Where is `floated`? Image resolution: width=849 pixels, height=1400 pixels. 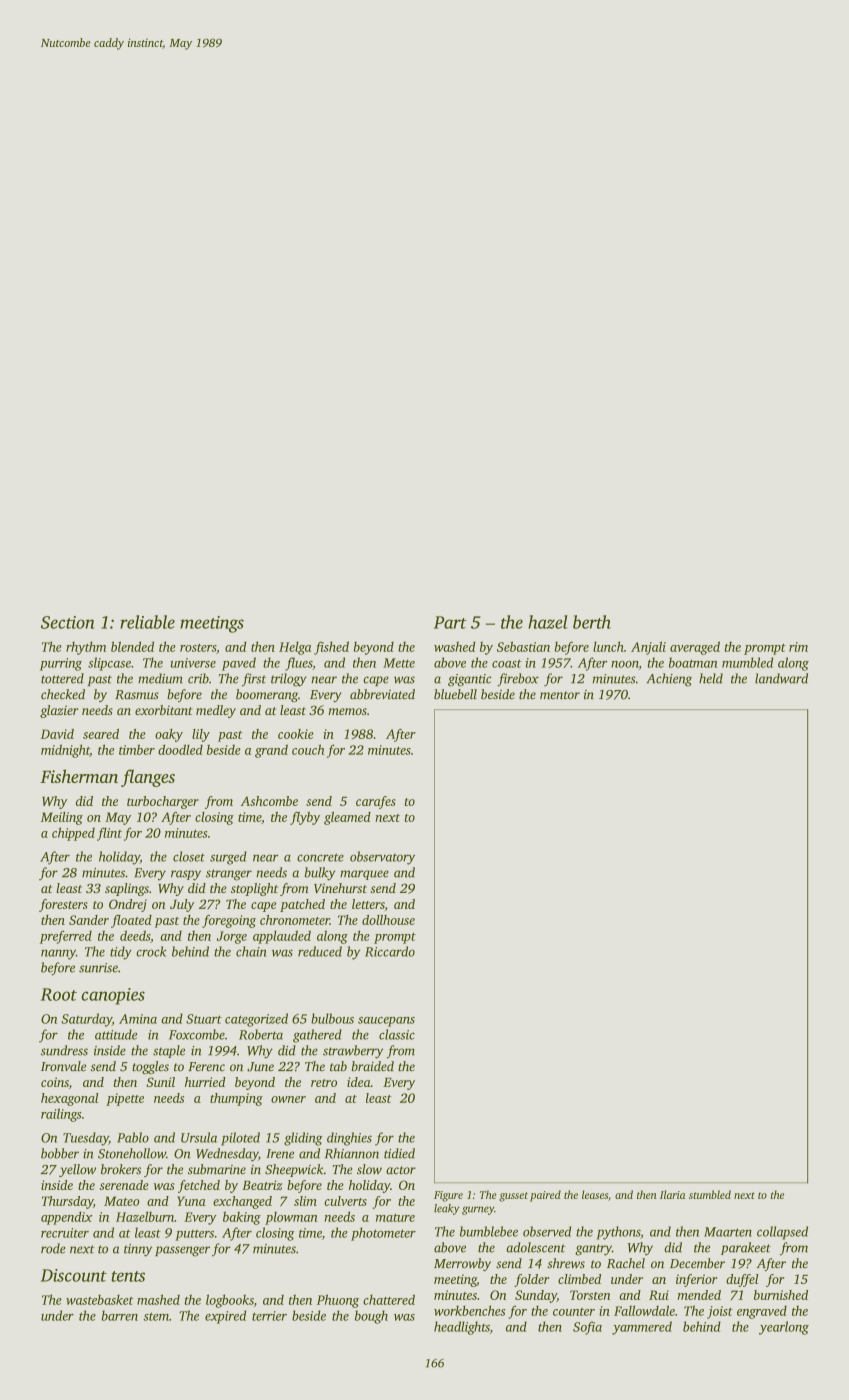
floated is located at coordinates (131, 921).
